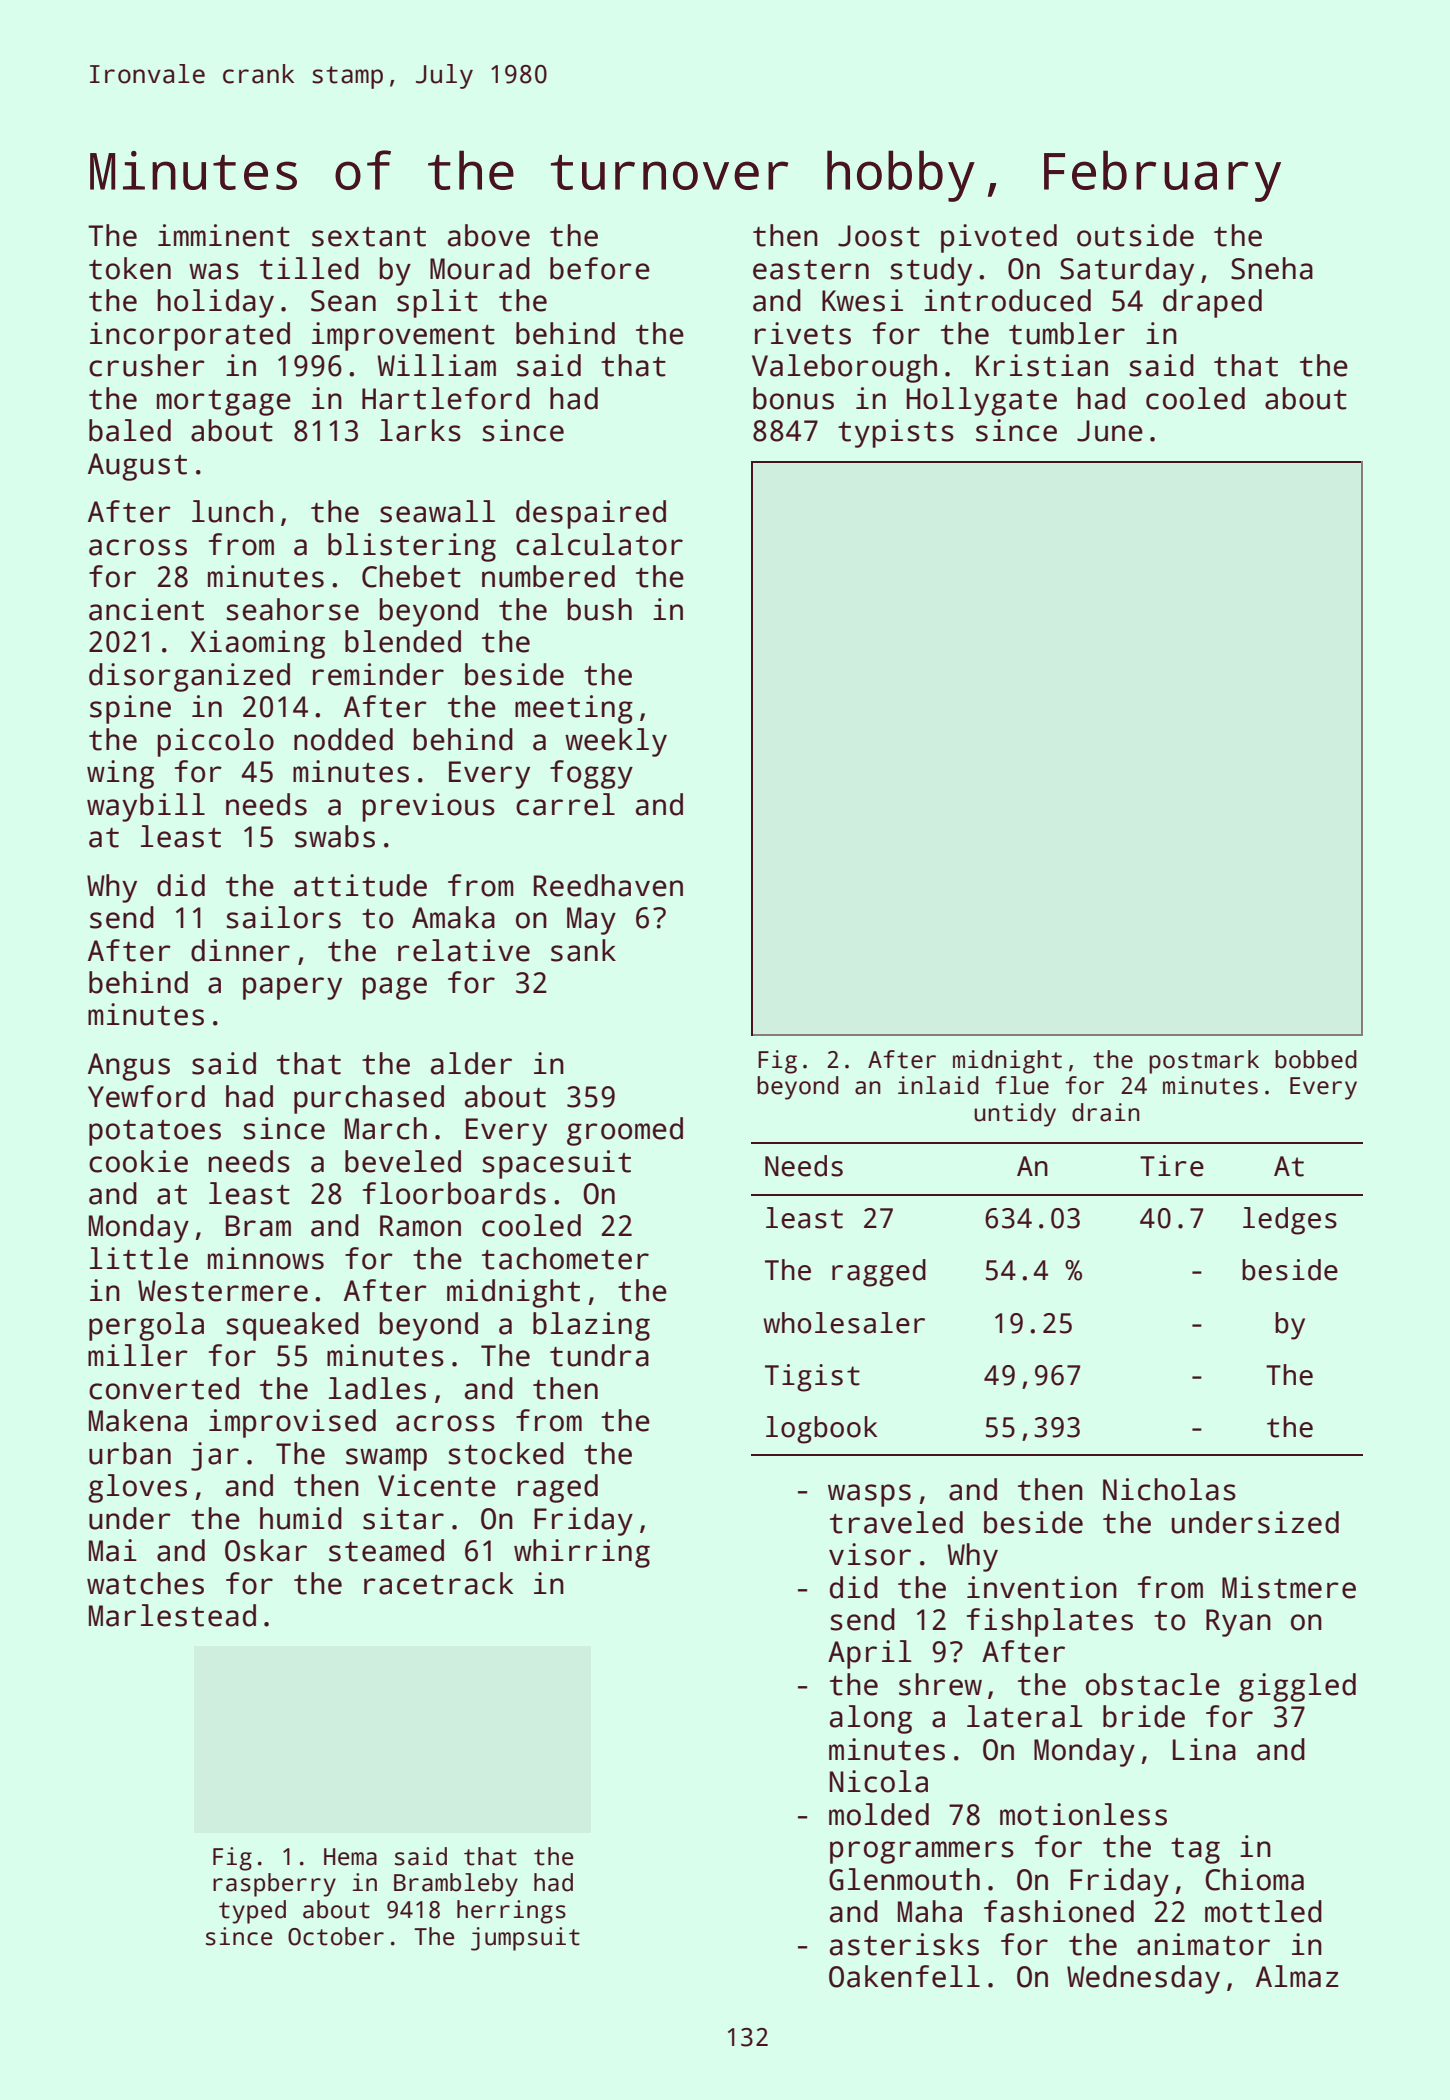  Describe the element at coordinates (1153, 1684) in the document. I see `obstacle` at that location.
